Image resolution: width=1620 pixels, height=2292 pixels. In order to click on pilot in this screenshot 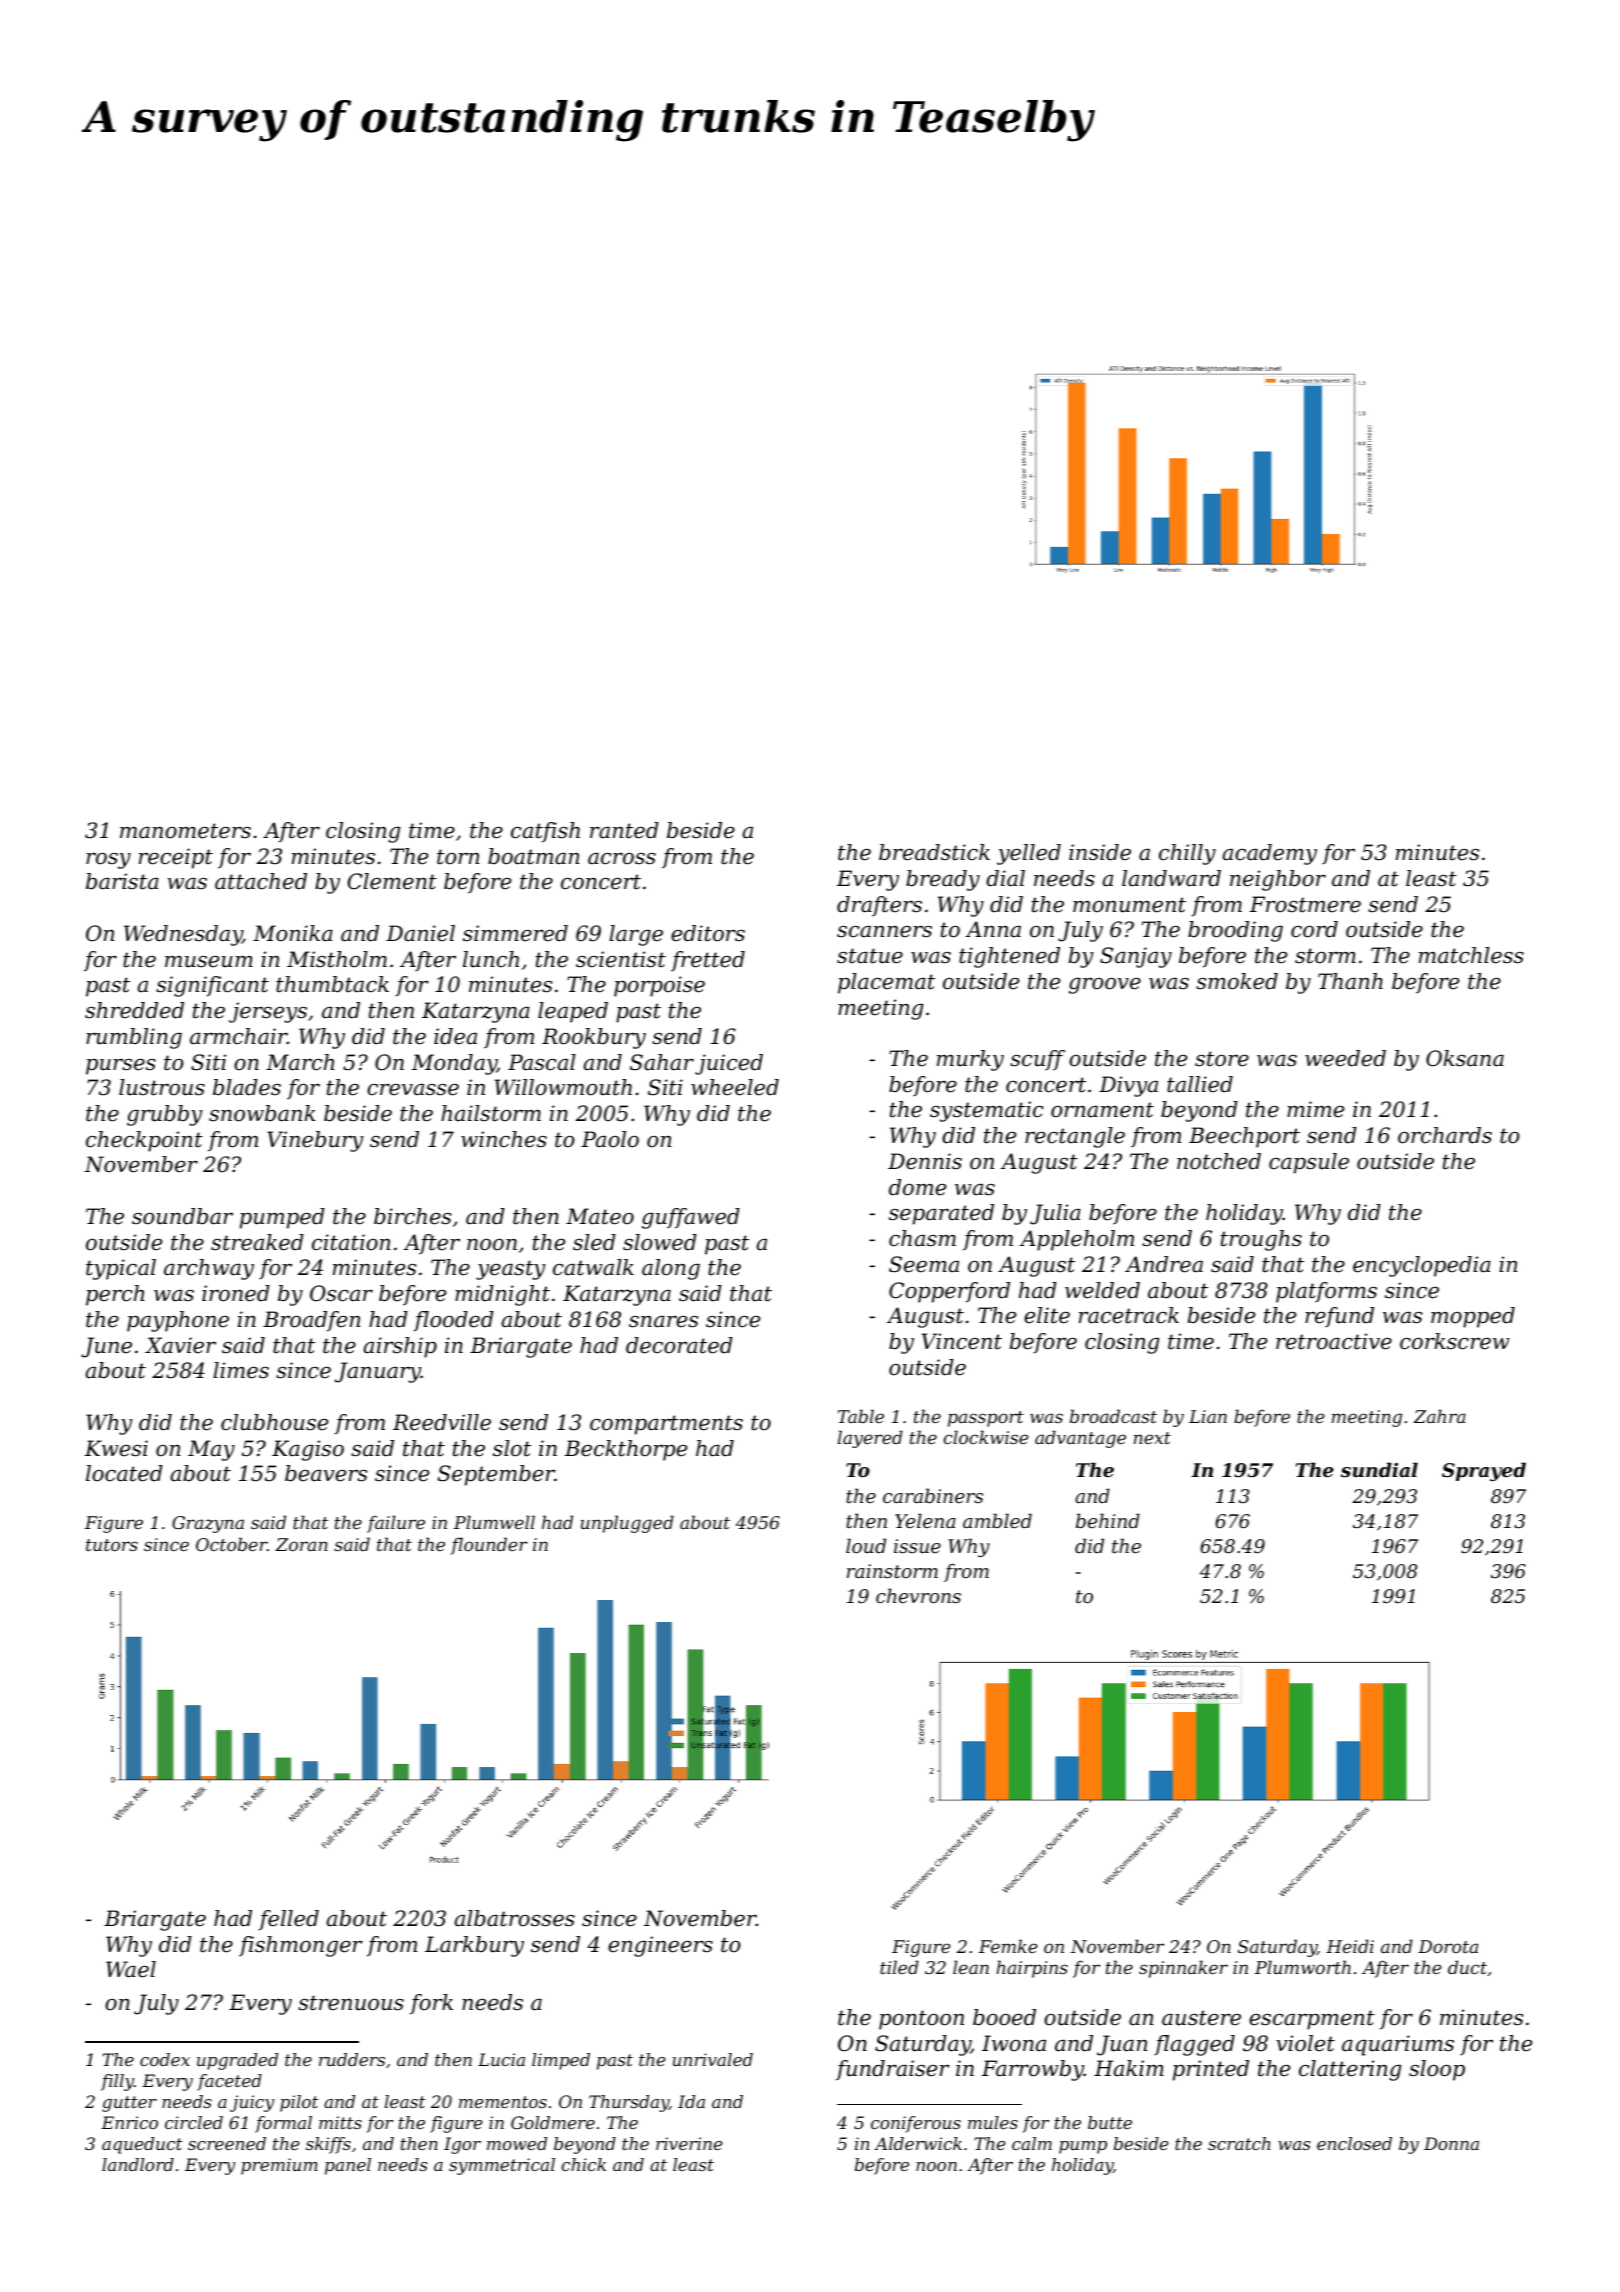, I will do `click(299, 2103)`.
